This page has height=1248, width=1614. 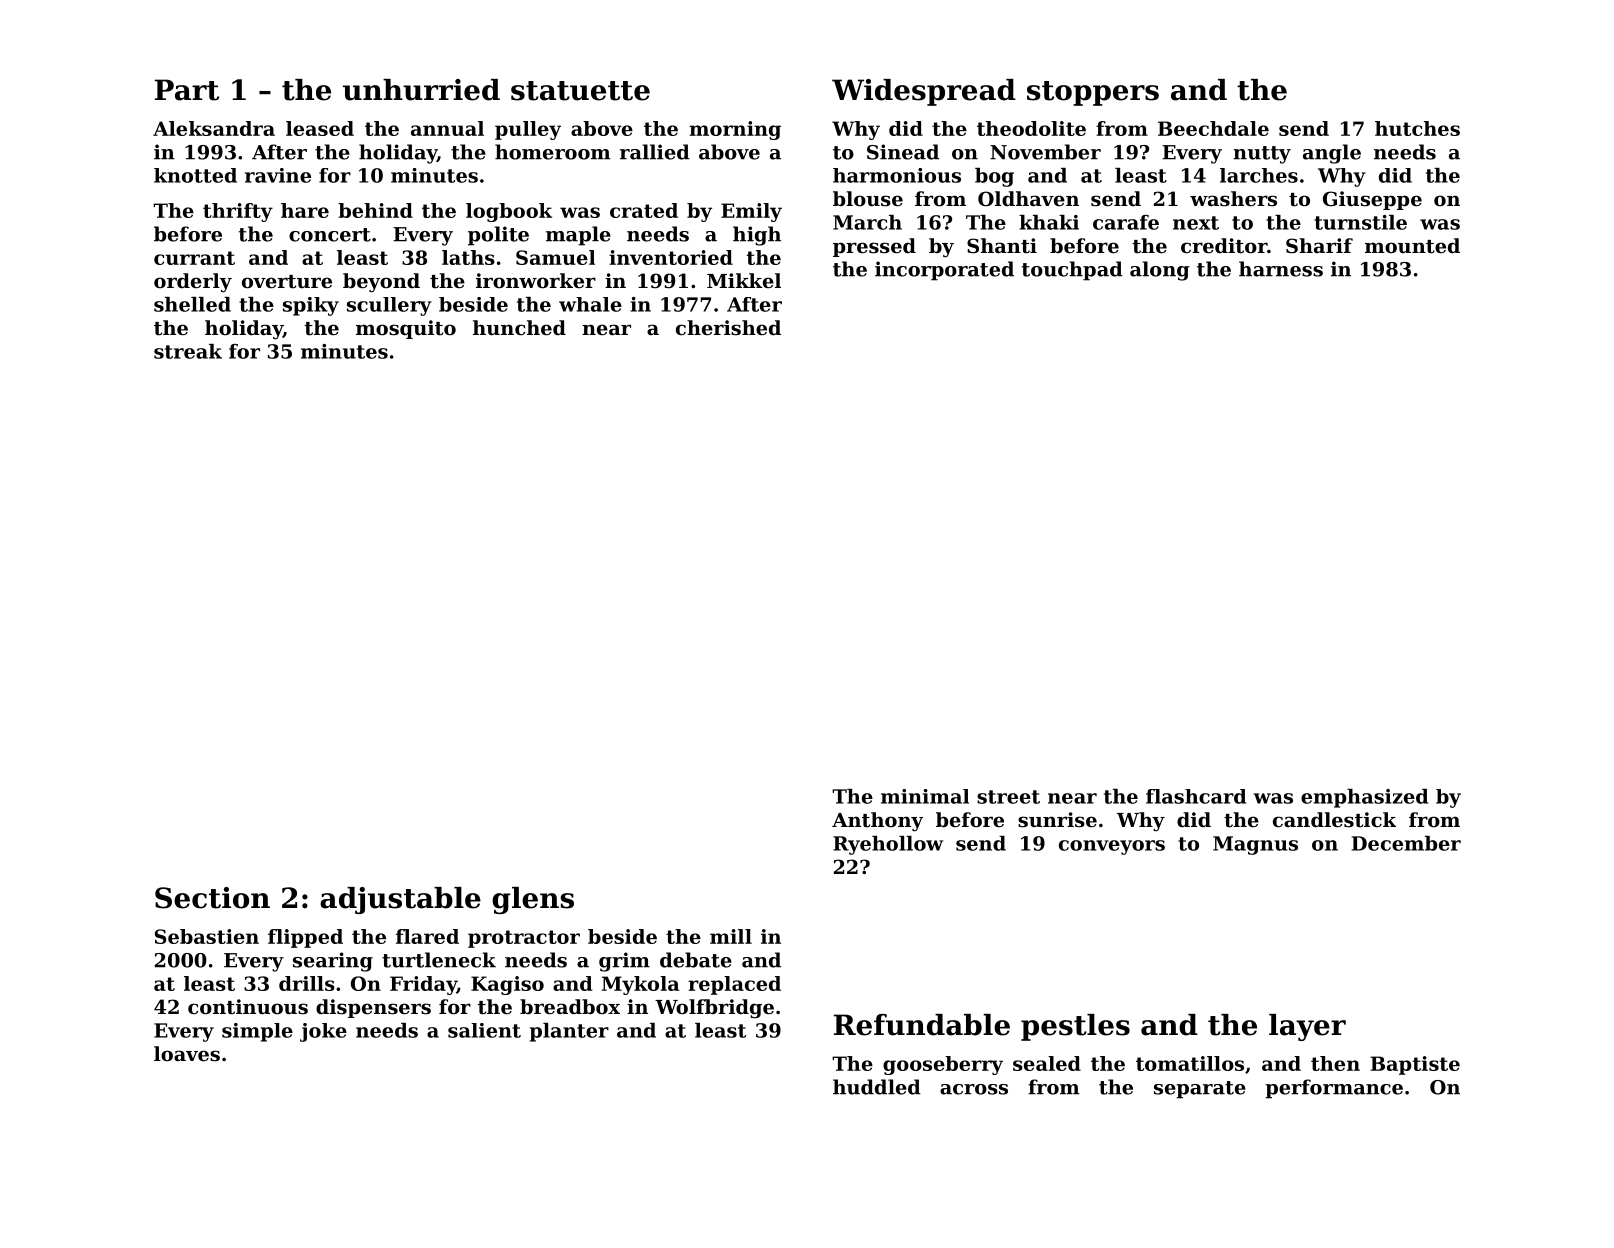 What do you see at coordinates (484, 1030) in the page?
I see `salient` at bounding box center [484, 1030].
